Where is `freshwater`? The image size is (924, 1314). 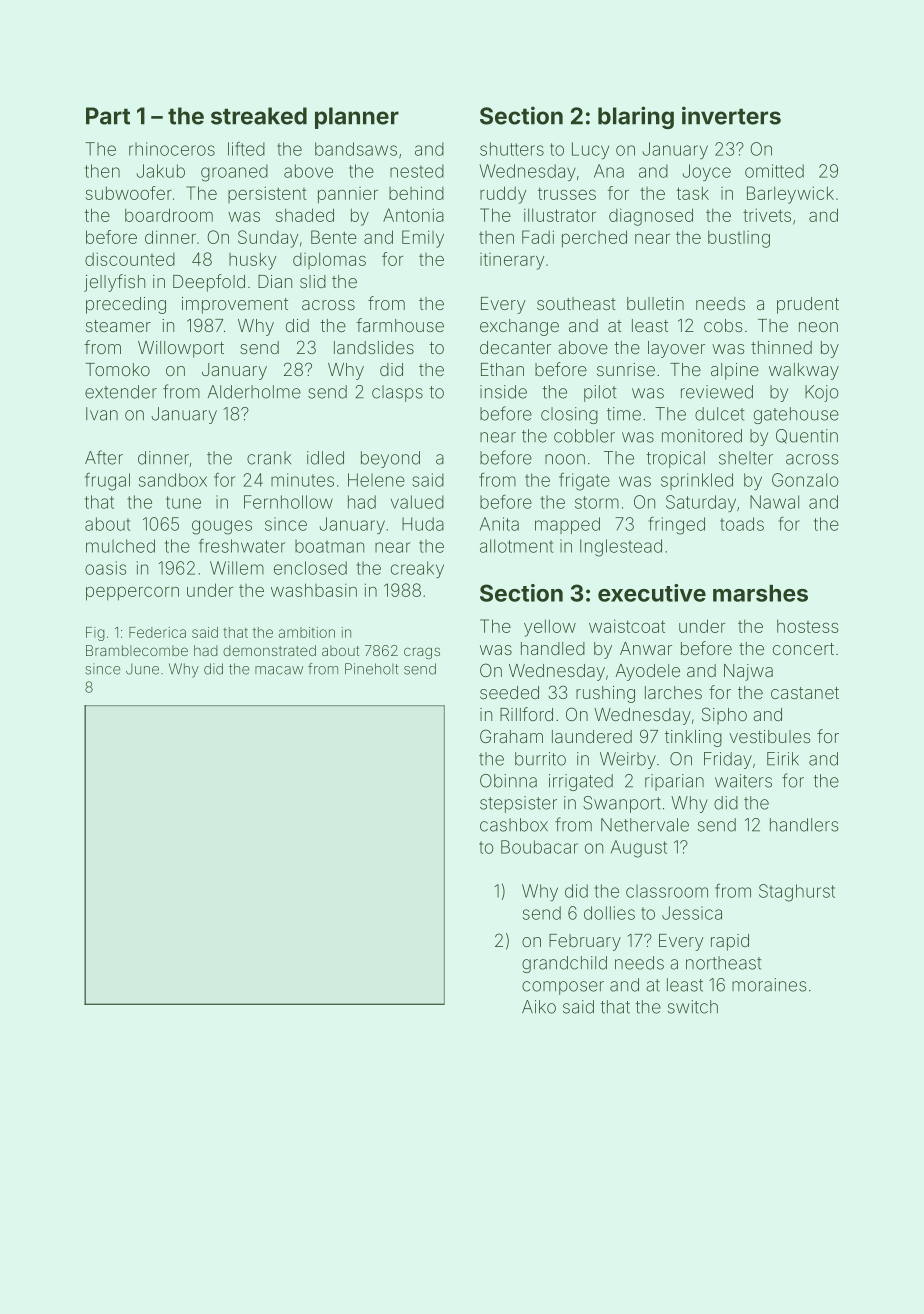
freshwater is located at coordinates (242, 546).
